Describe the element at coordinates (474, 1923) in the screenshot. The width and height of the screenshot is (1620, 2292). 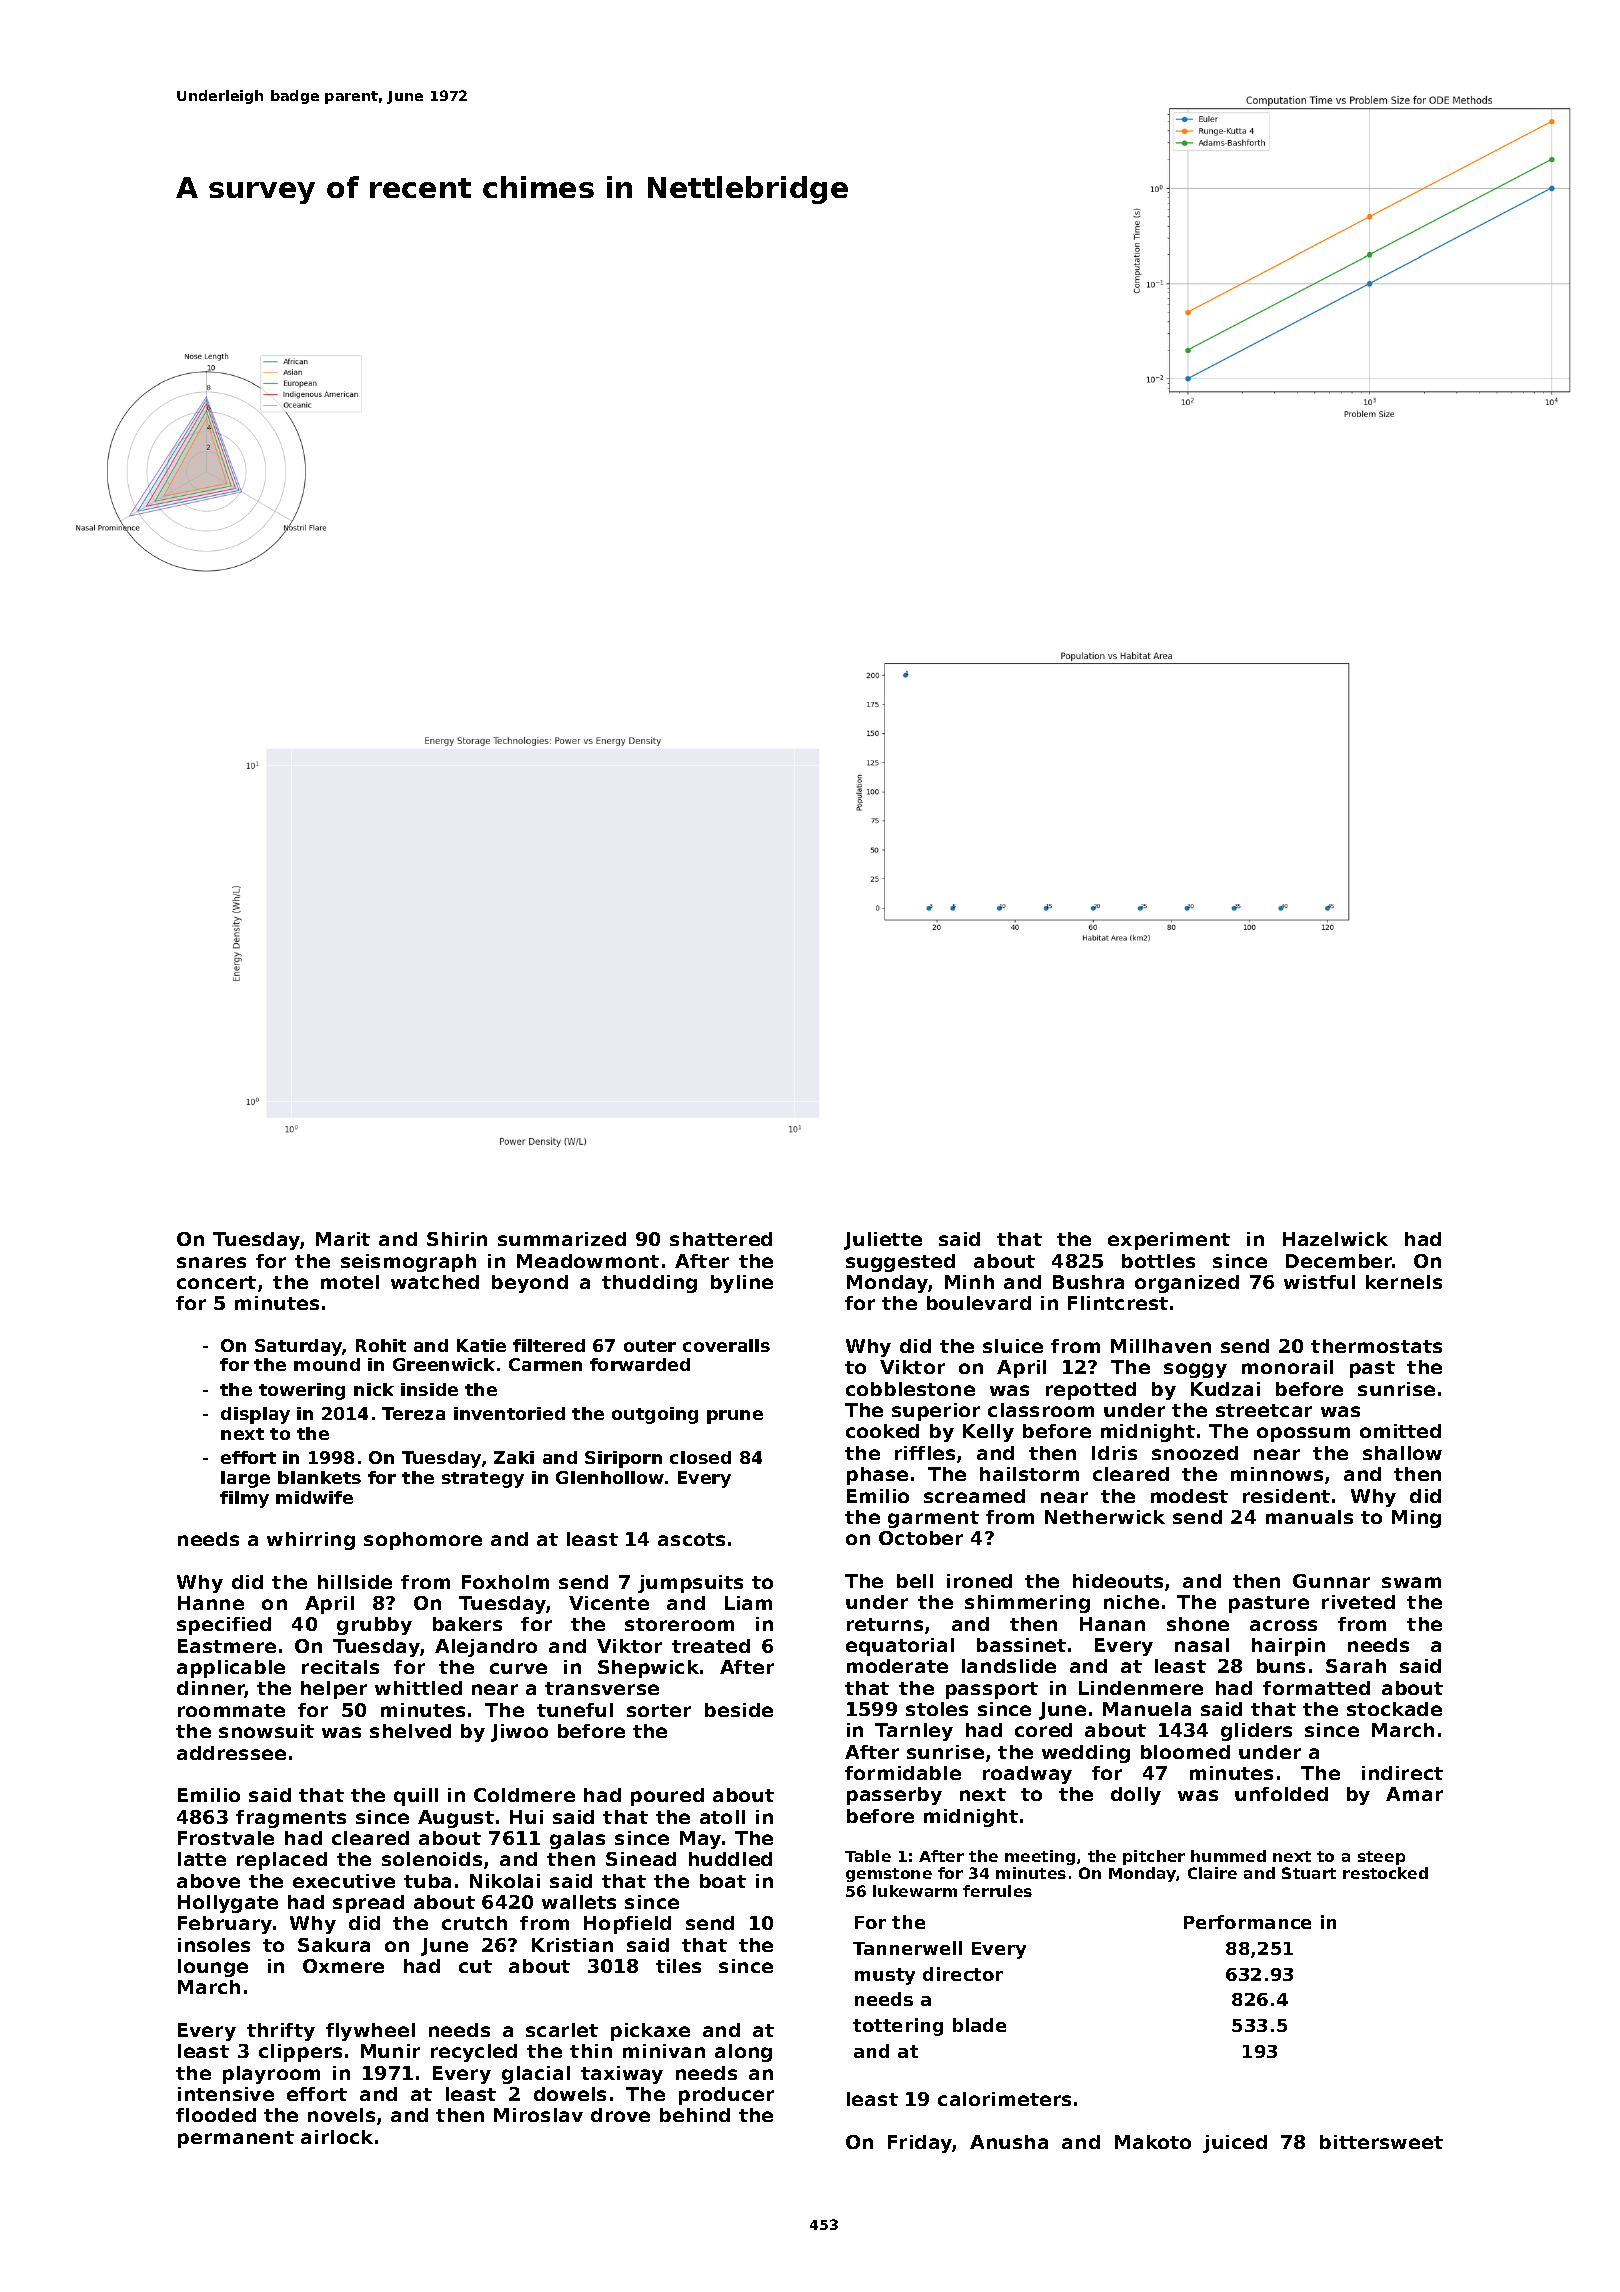
I see `crutch` at that location.
